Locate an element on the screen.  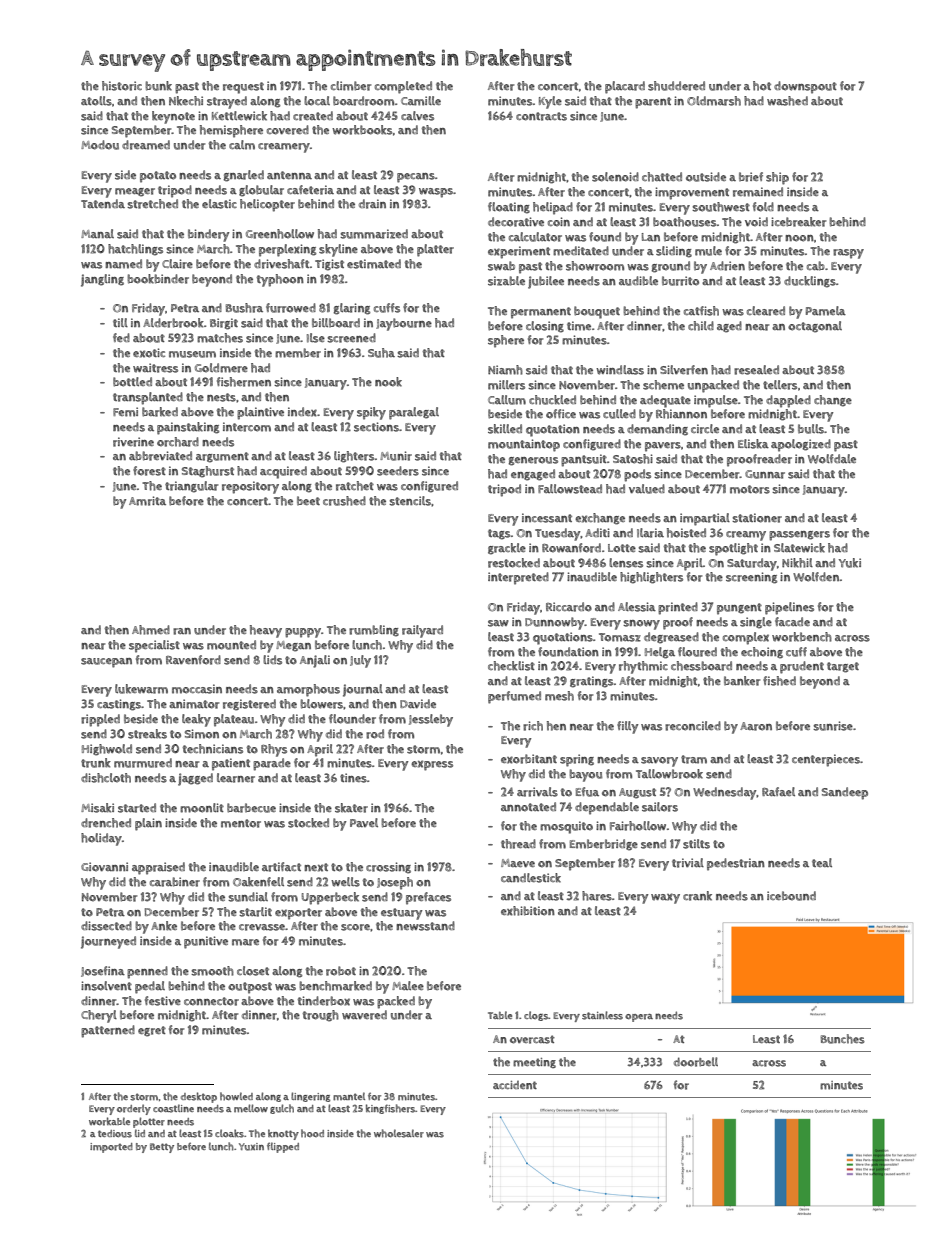
benchmarked is located at coordinates (335, 986).
